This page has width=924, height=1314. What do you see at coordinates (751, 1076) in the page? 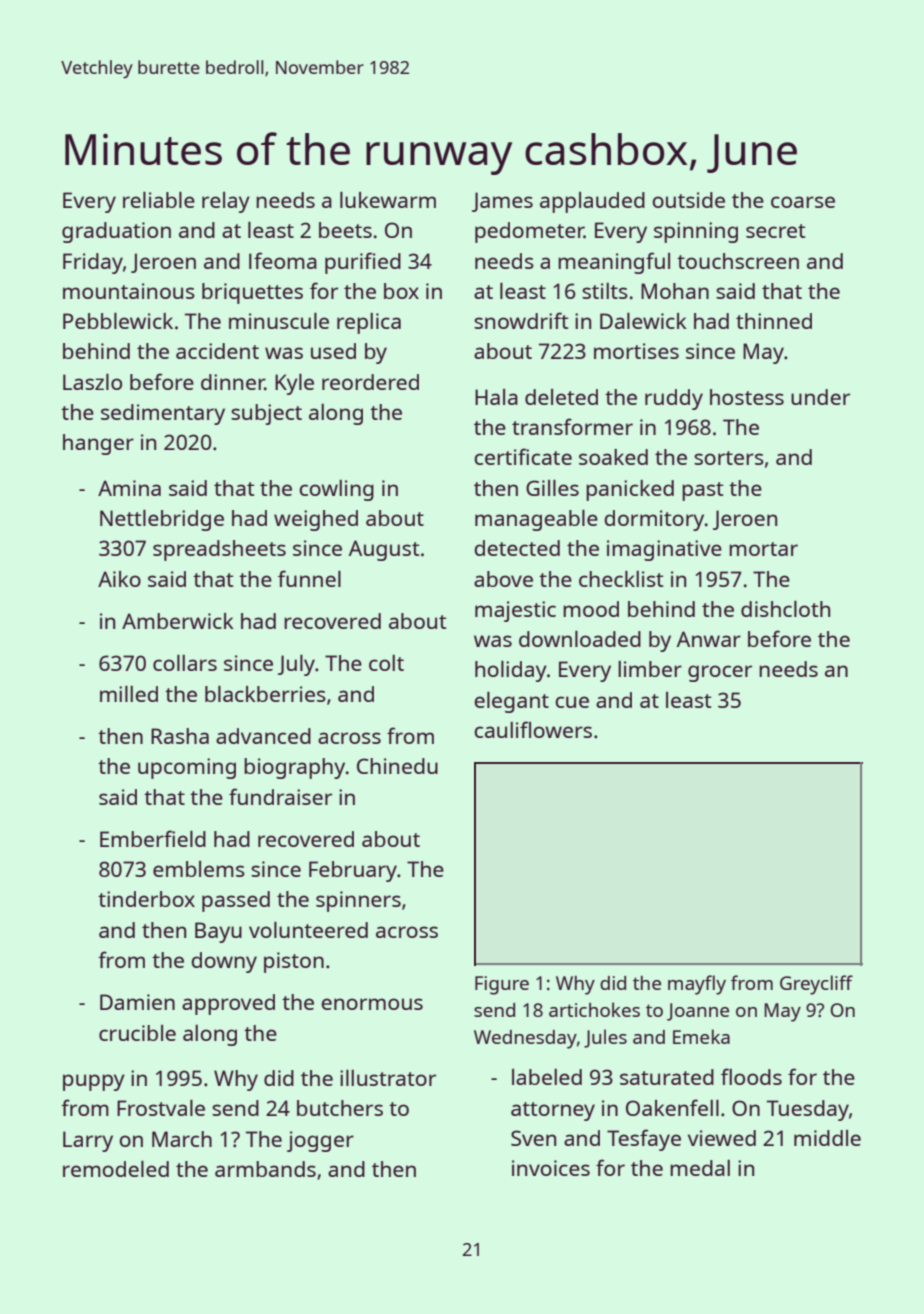
I see `floods` at bounding box center [751, 1076].
